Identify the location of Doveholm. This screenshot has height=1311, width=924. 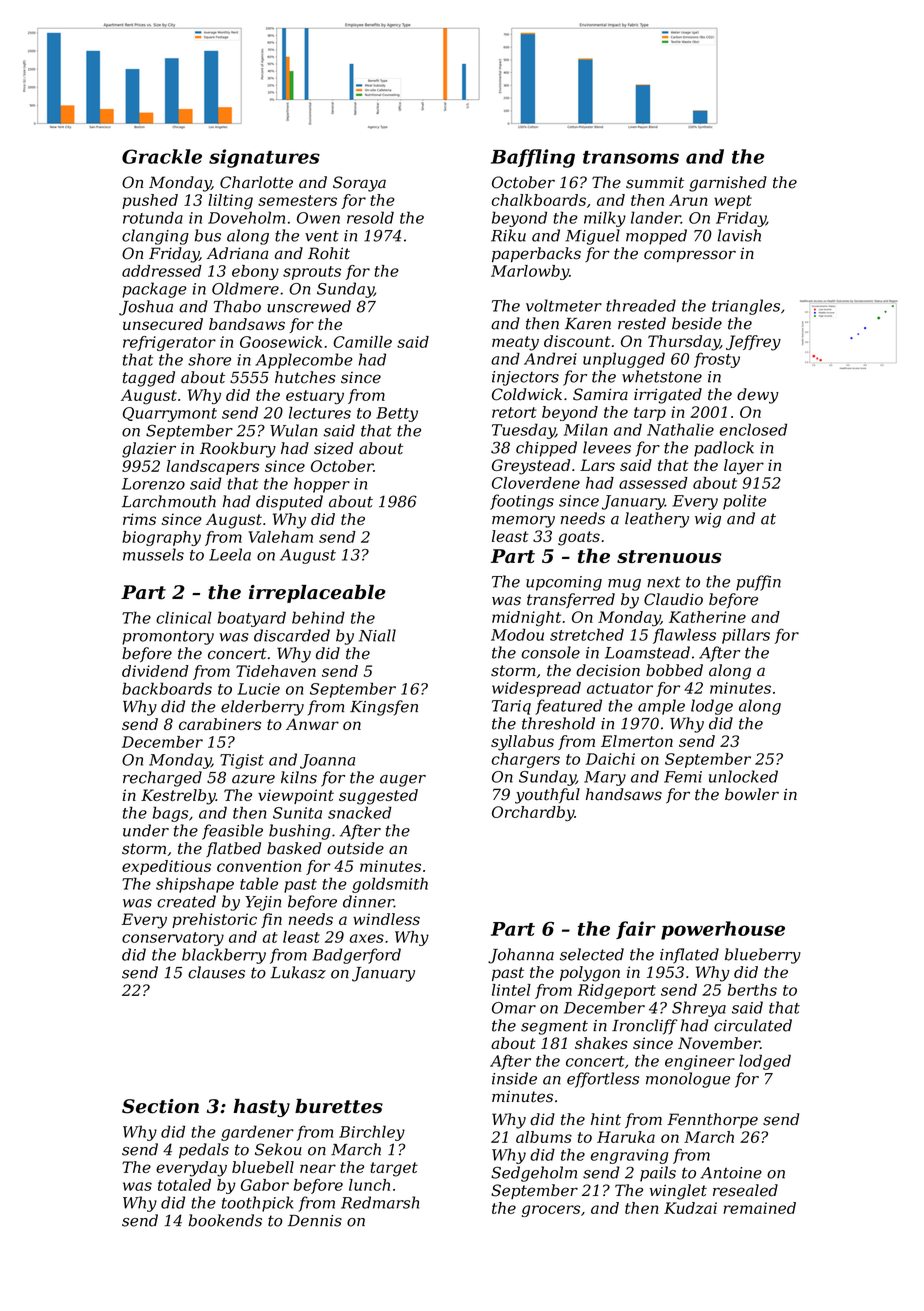
(246, 217).
